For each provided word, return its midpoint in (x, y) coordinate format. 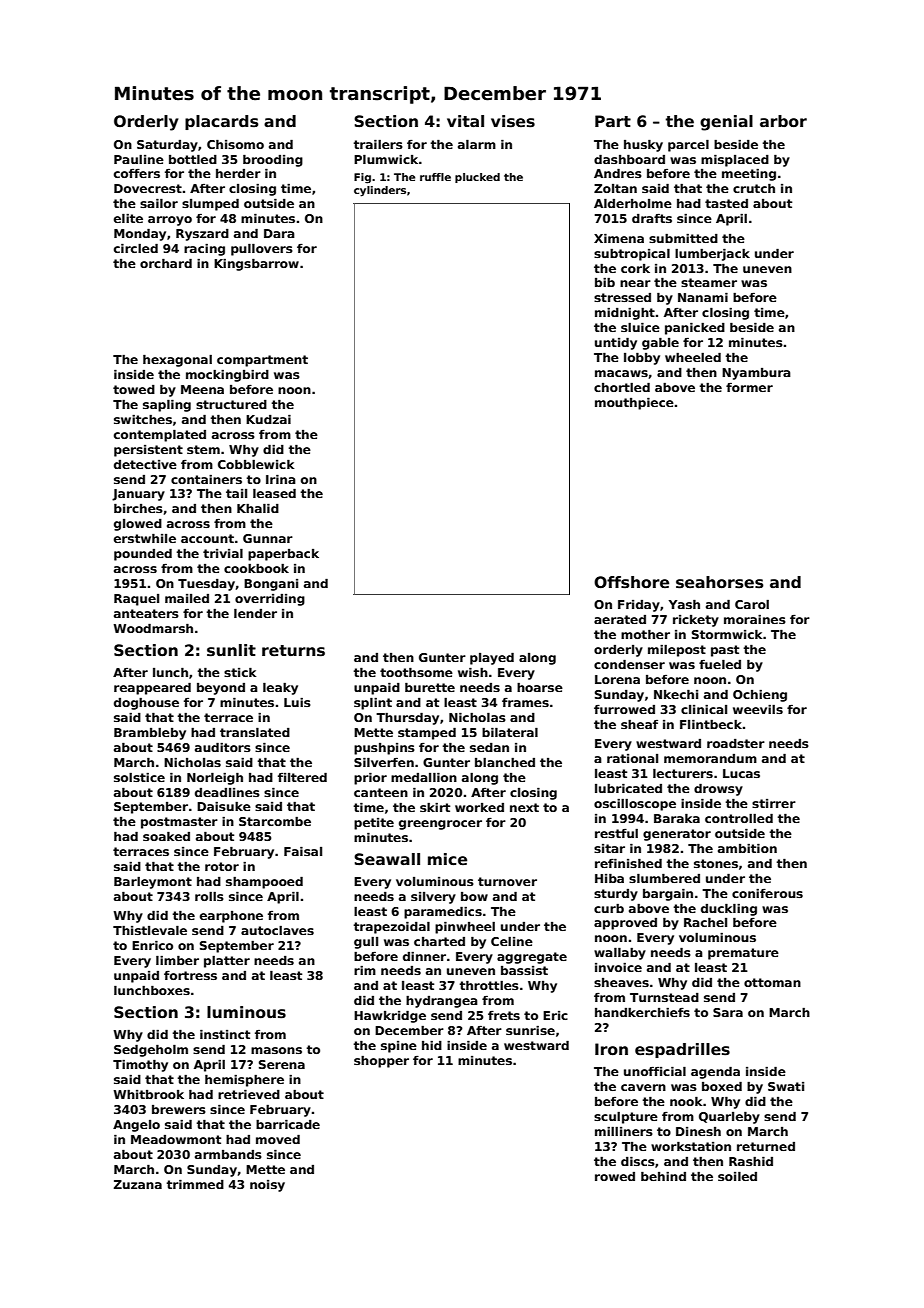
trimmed (195, 1184)
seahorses (719, 582)
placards (221, 122)
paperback (283, 555)
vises (513, 121)
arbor (783, 121)
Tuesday (206, 585)
